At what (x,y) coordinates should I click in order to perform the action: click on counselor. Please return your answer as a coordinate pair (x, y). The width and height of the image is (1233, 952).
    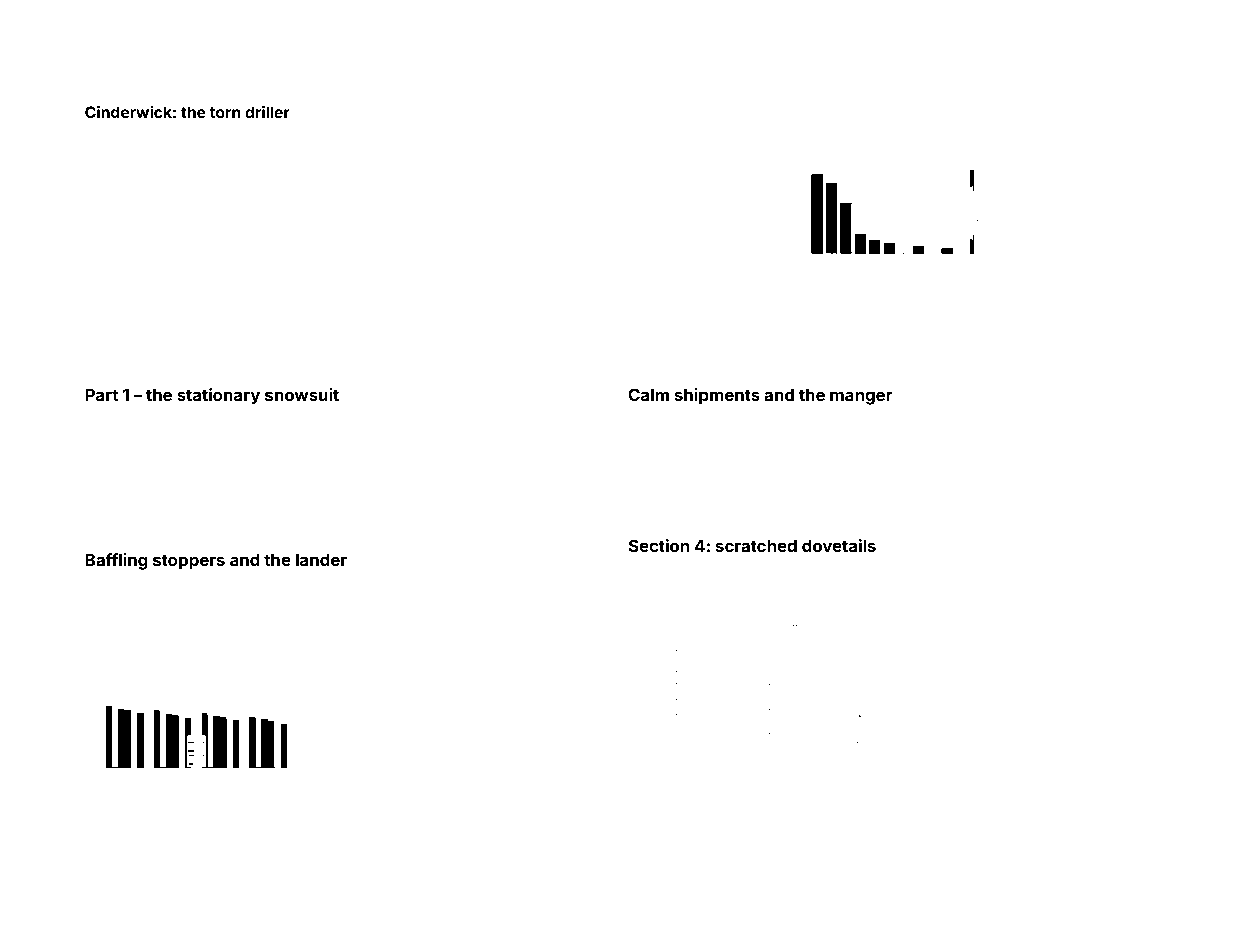
    Looking at the image, I should click on (1099, 835).
